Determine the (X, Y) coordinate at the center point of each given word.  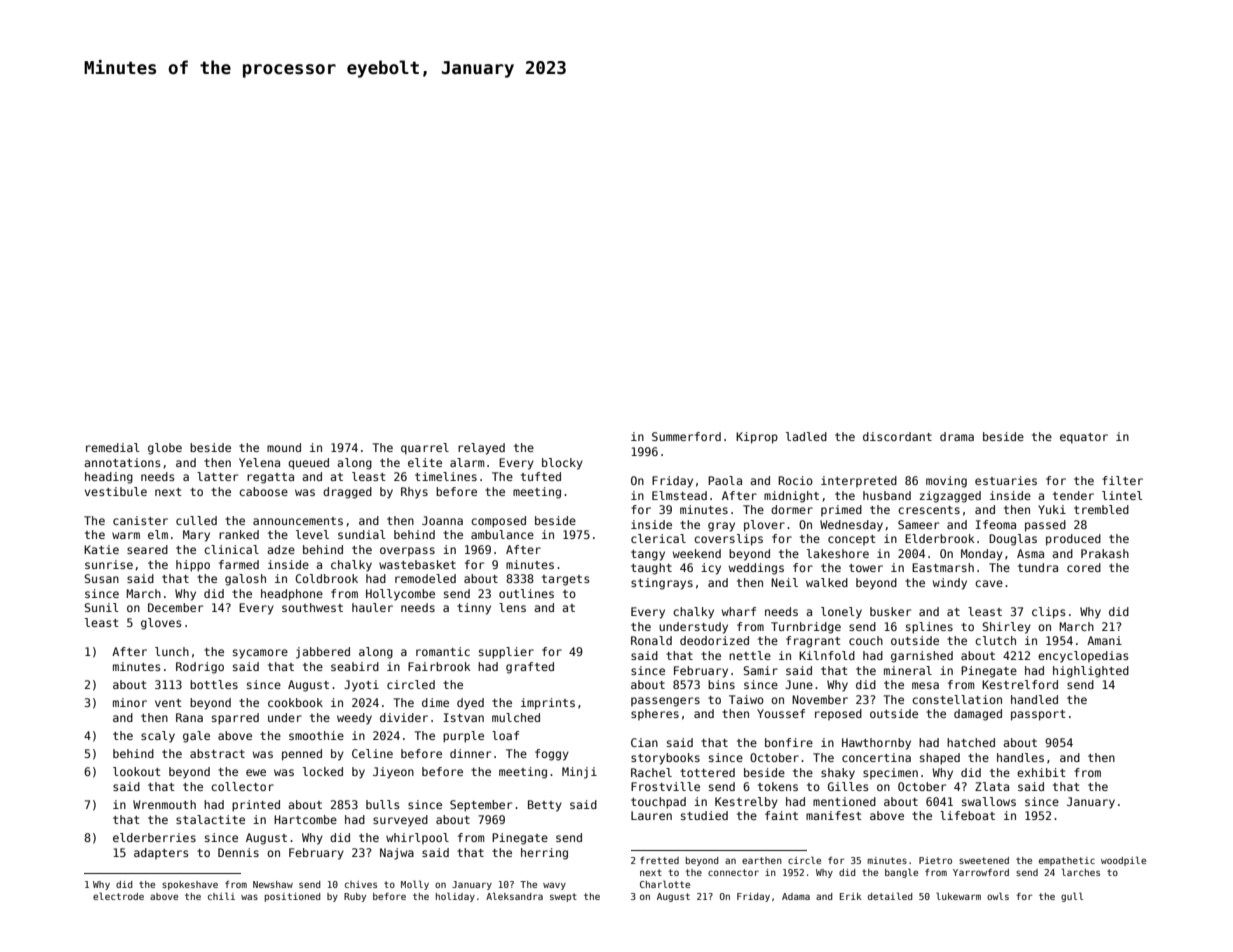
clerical (658, 538)
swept (563, 897)
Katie (101, 549)
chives (361, 884)
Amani (1104, 640)
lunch (172, 651)
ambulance (502, 534)
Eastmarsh (943, 567)
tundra (1038, 567)
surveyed (400, 821)
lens (512, 607)
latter (217, 476)
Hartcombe (305, 819)
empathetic (1067, 861)
